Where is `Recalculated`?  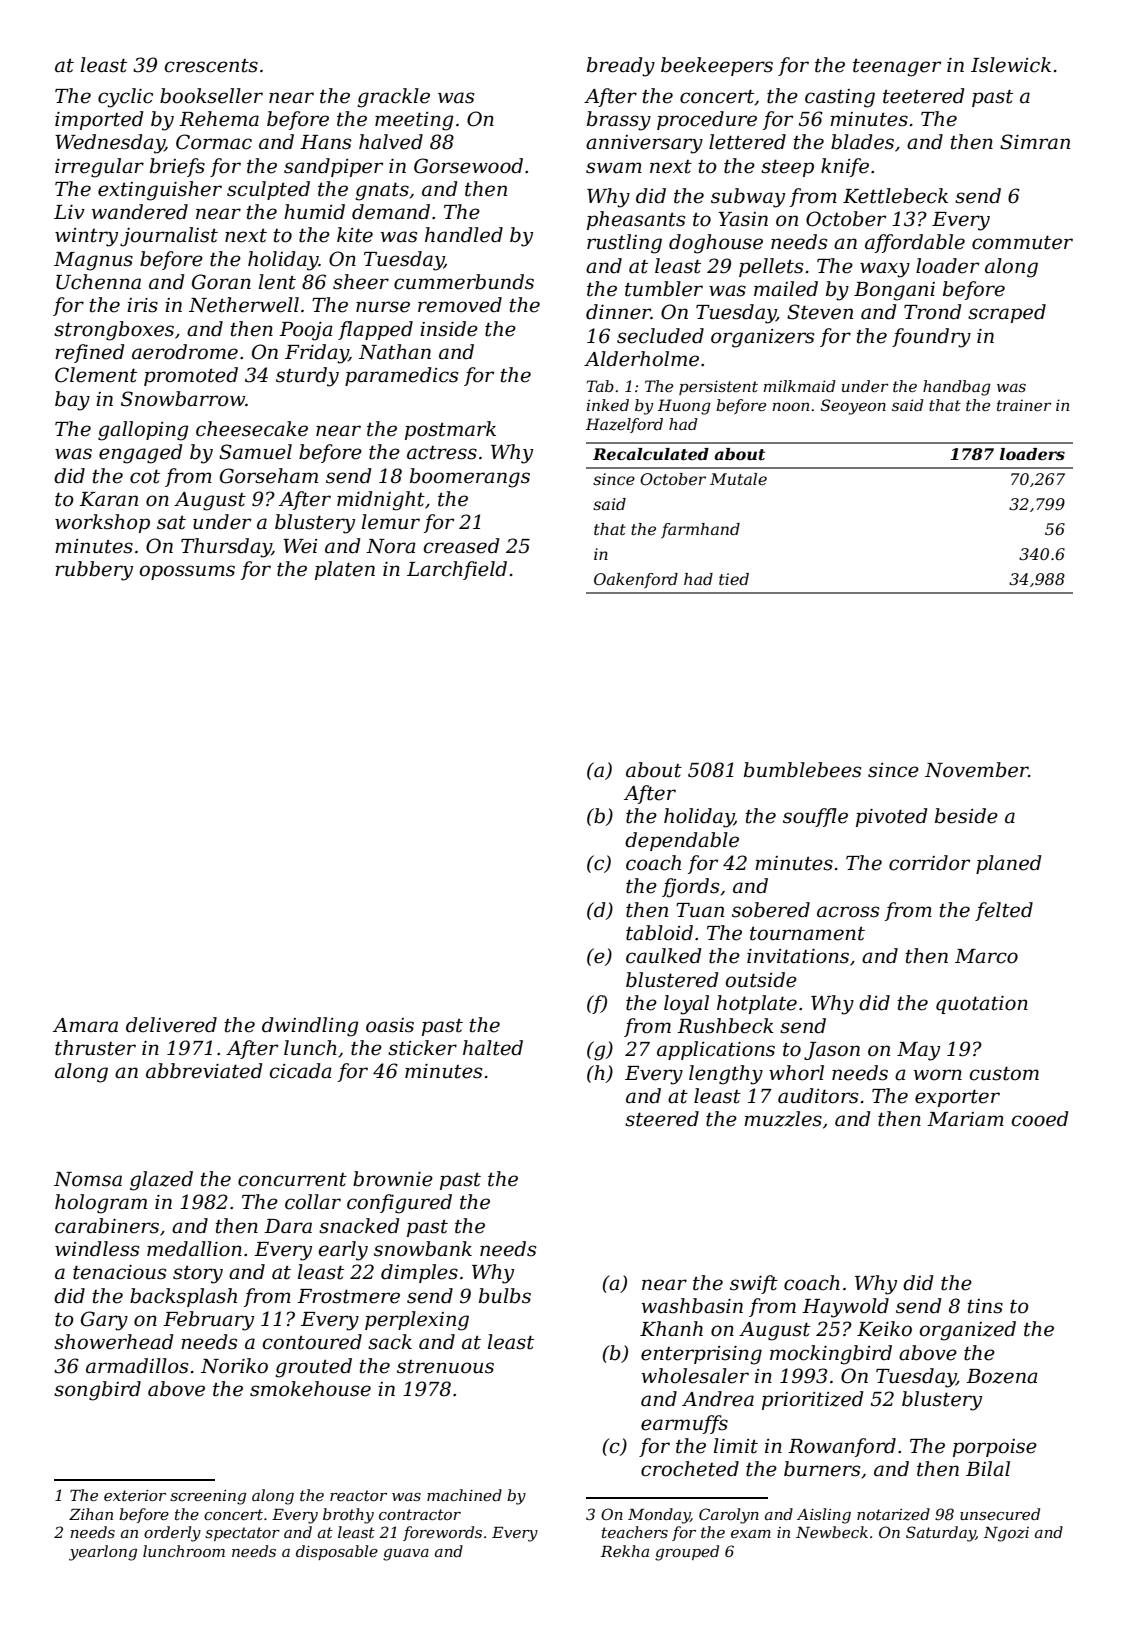 Recalculated is located at coordinates (651, 454).
